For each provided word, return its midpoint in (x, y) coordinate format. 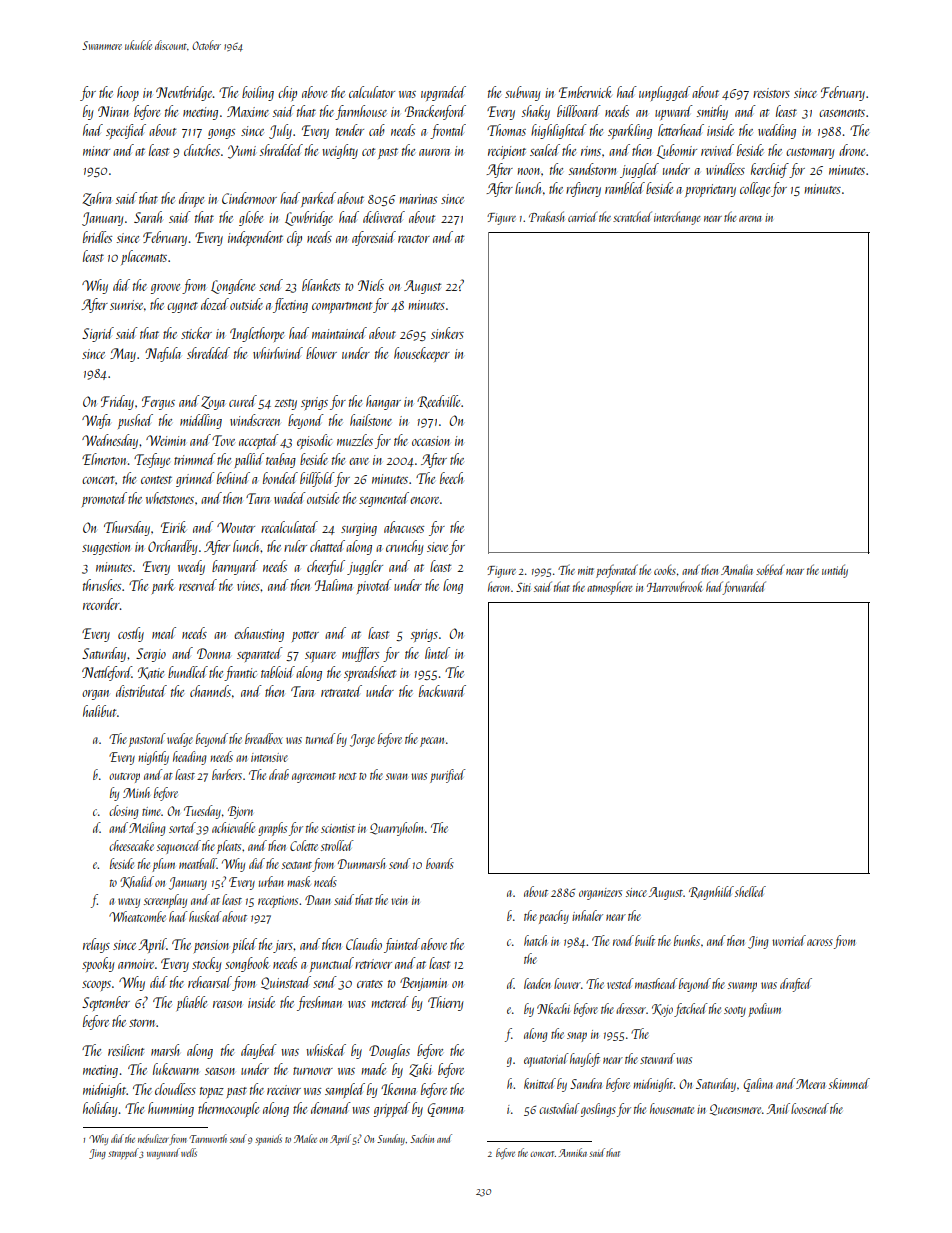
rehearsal (210, 982)
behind (233, 478)
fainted (402, 945)
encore (424, 500)
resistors (771, 93)
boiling (258, 93)
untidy (835, 571)
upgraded (443, 93)
